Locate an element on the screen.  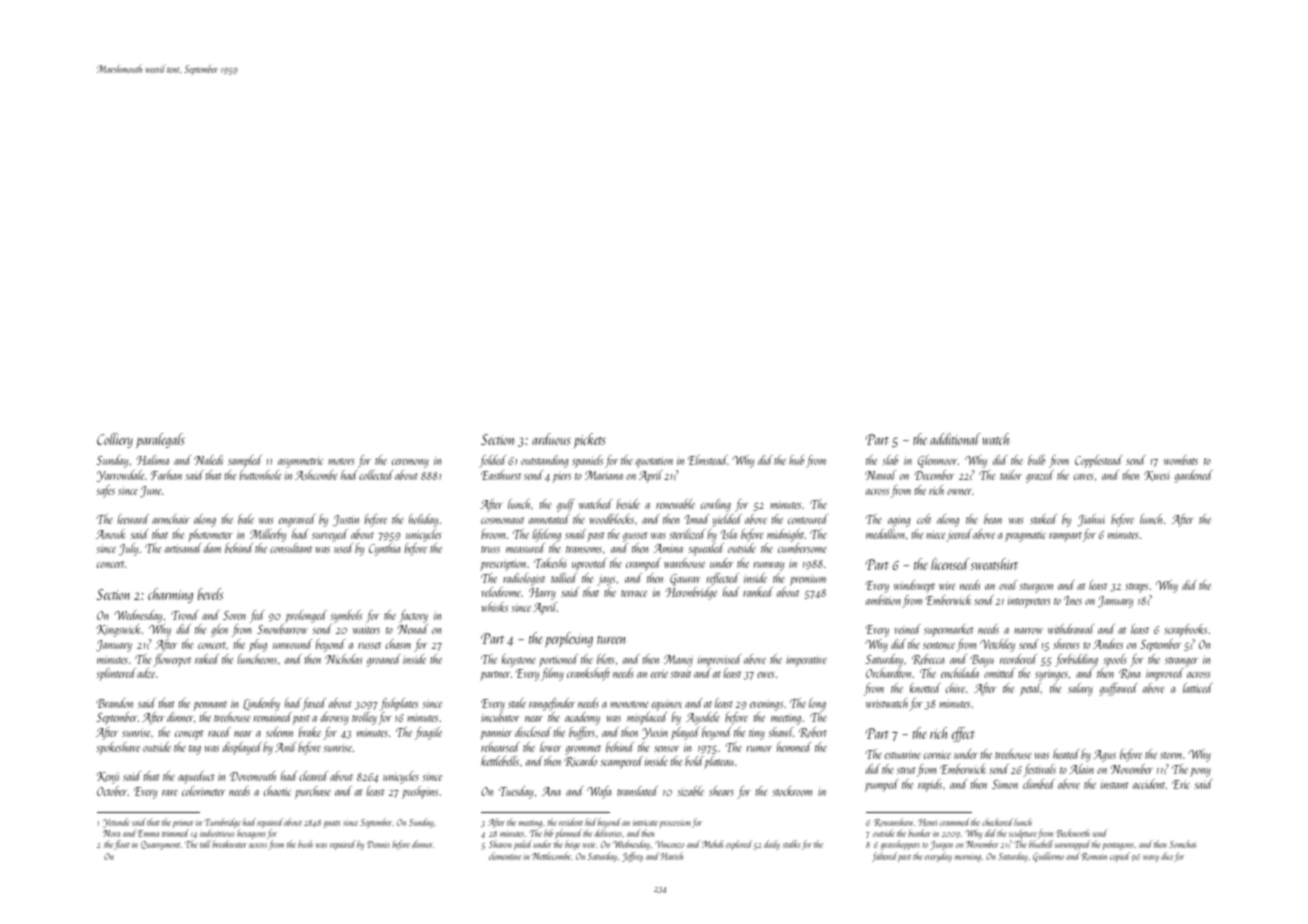
faltered is located at coordinates (885, 857).
